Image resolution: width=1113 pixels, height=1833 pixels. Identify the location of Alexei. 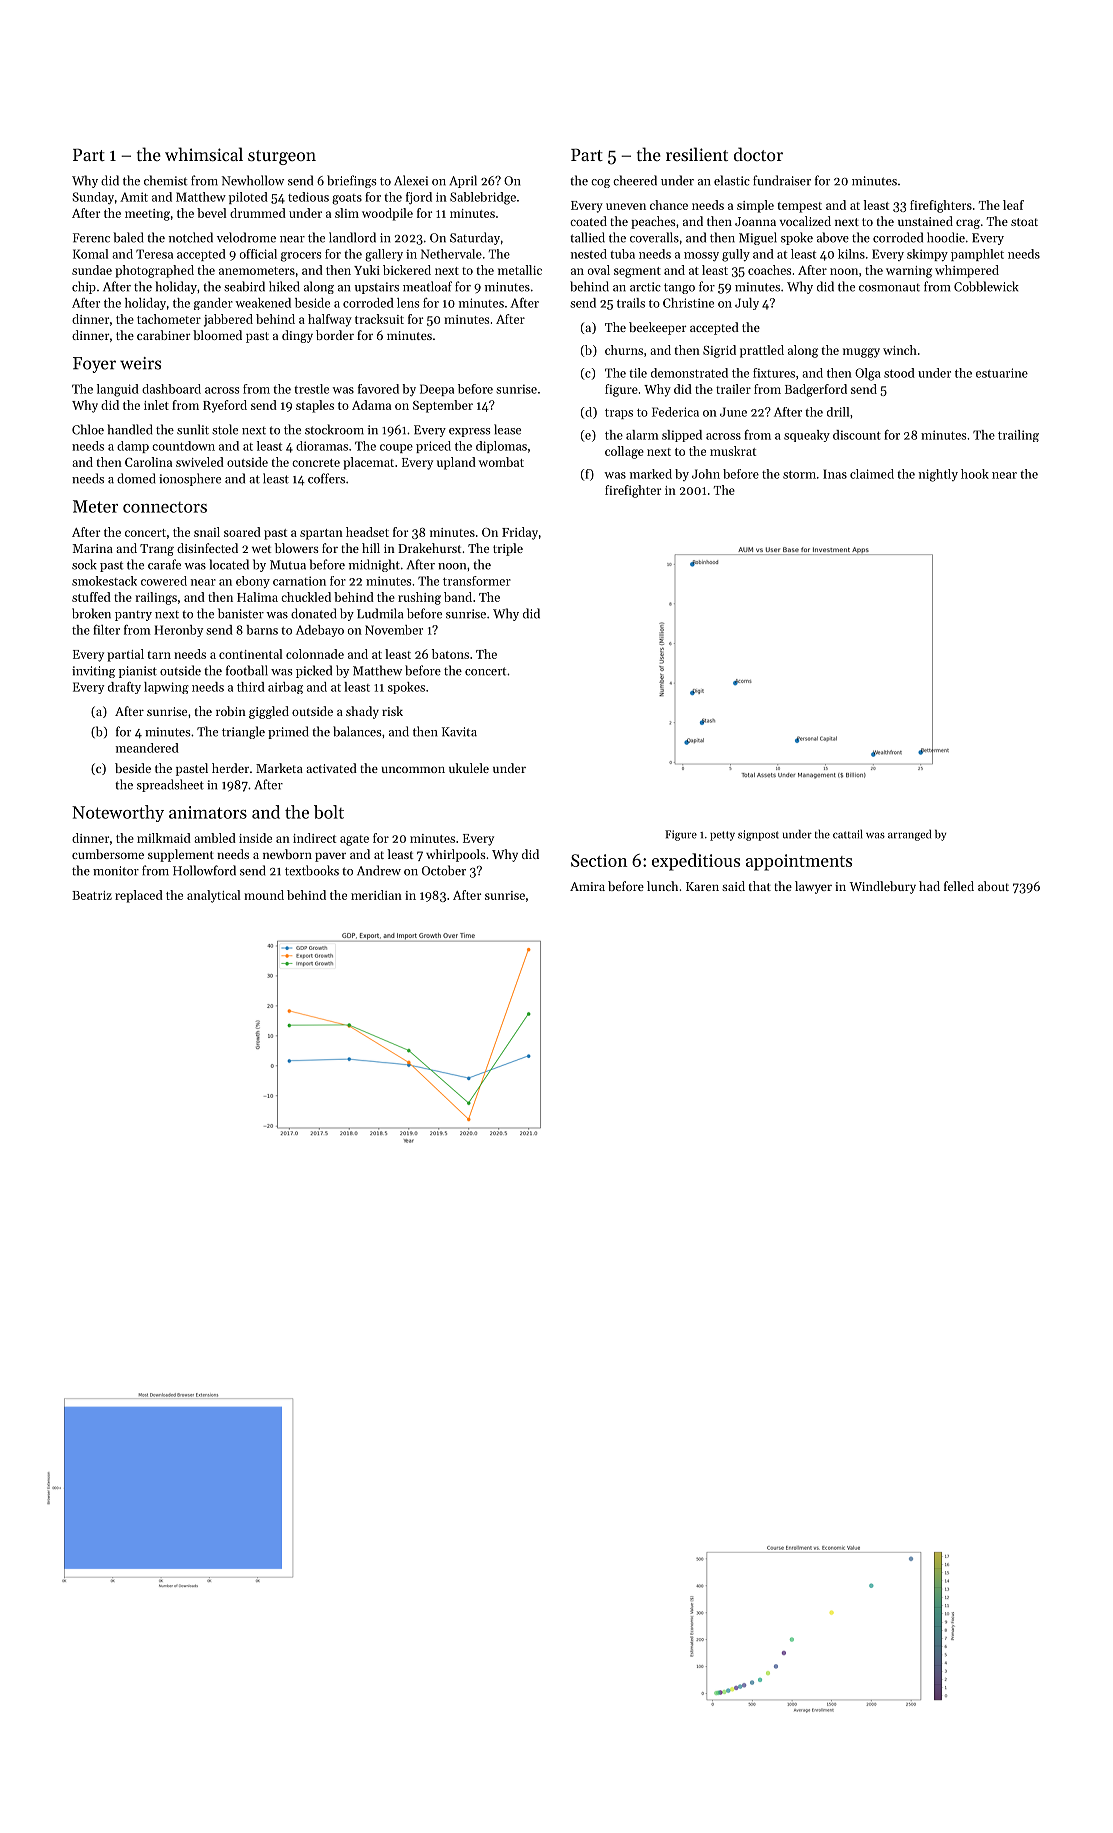
(411, 180).
